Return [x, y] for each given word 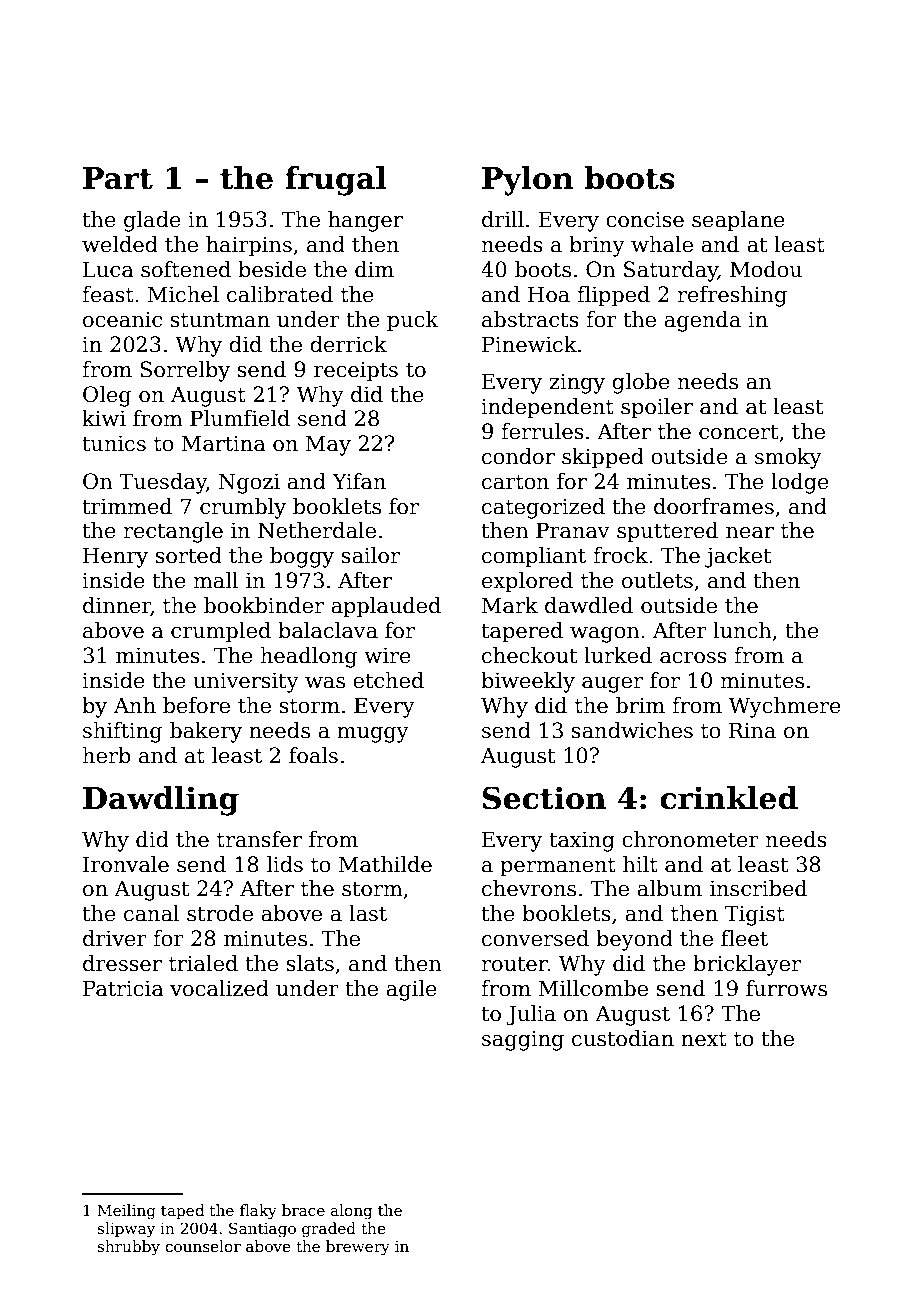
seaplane [738, 221]
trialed [203, 963]
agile [411, 990]
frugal [335, 181]
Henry [115, 557]
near [750, 533]
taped [183, 1211]
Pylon [527, 181]
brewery [358, 1248]
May [328, 445]
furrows [786, 988]
